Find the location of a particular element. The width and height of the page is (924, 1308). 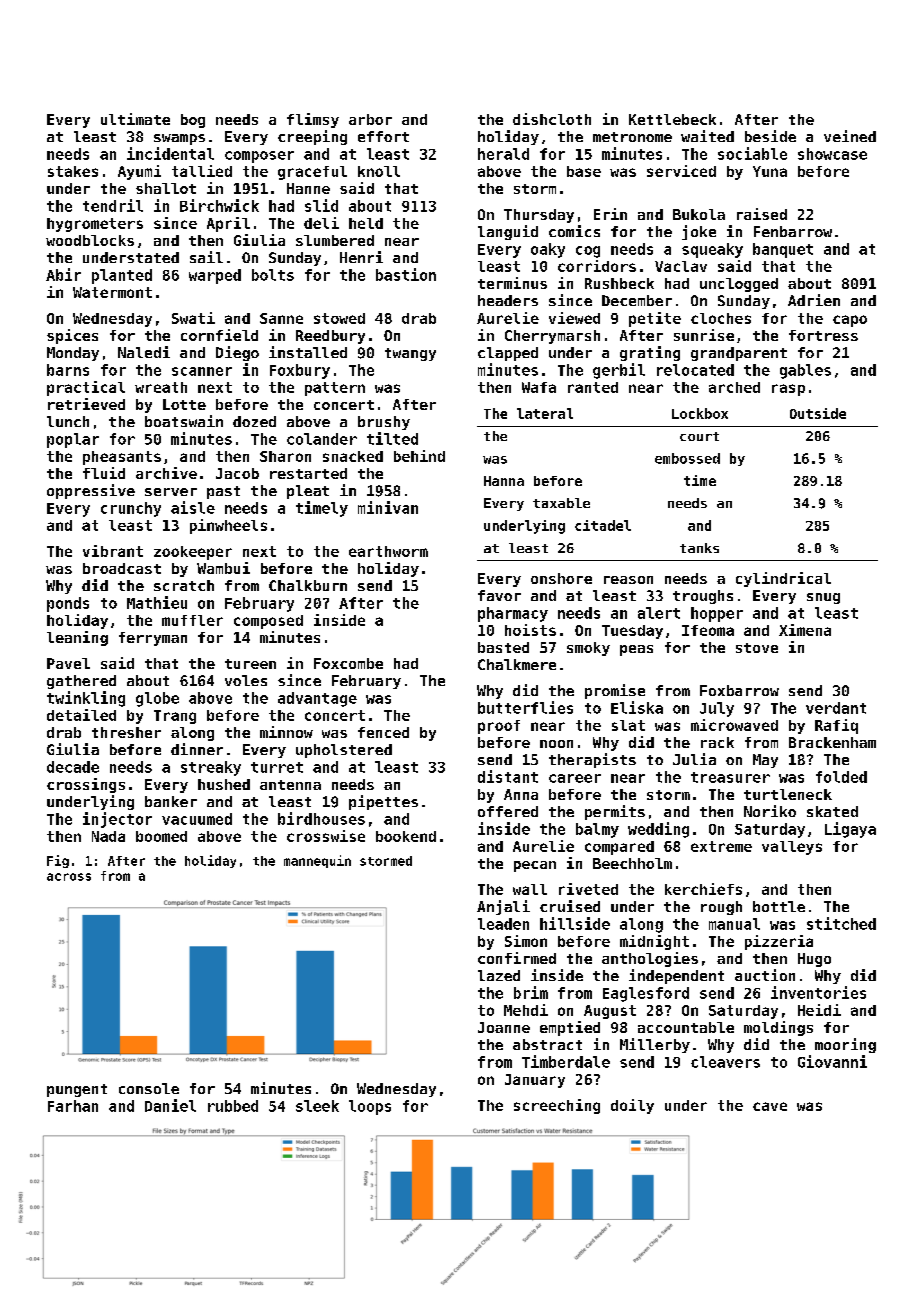

crosswise is located at coordinates (326, 836).
